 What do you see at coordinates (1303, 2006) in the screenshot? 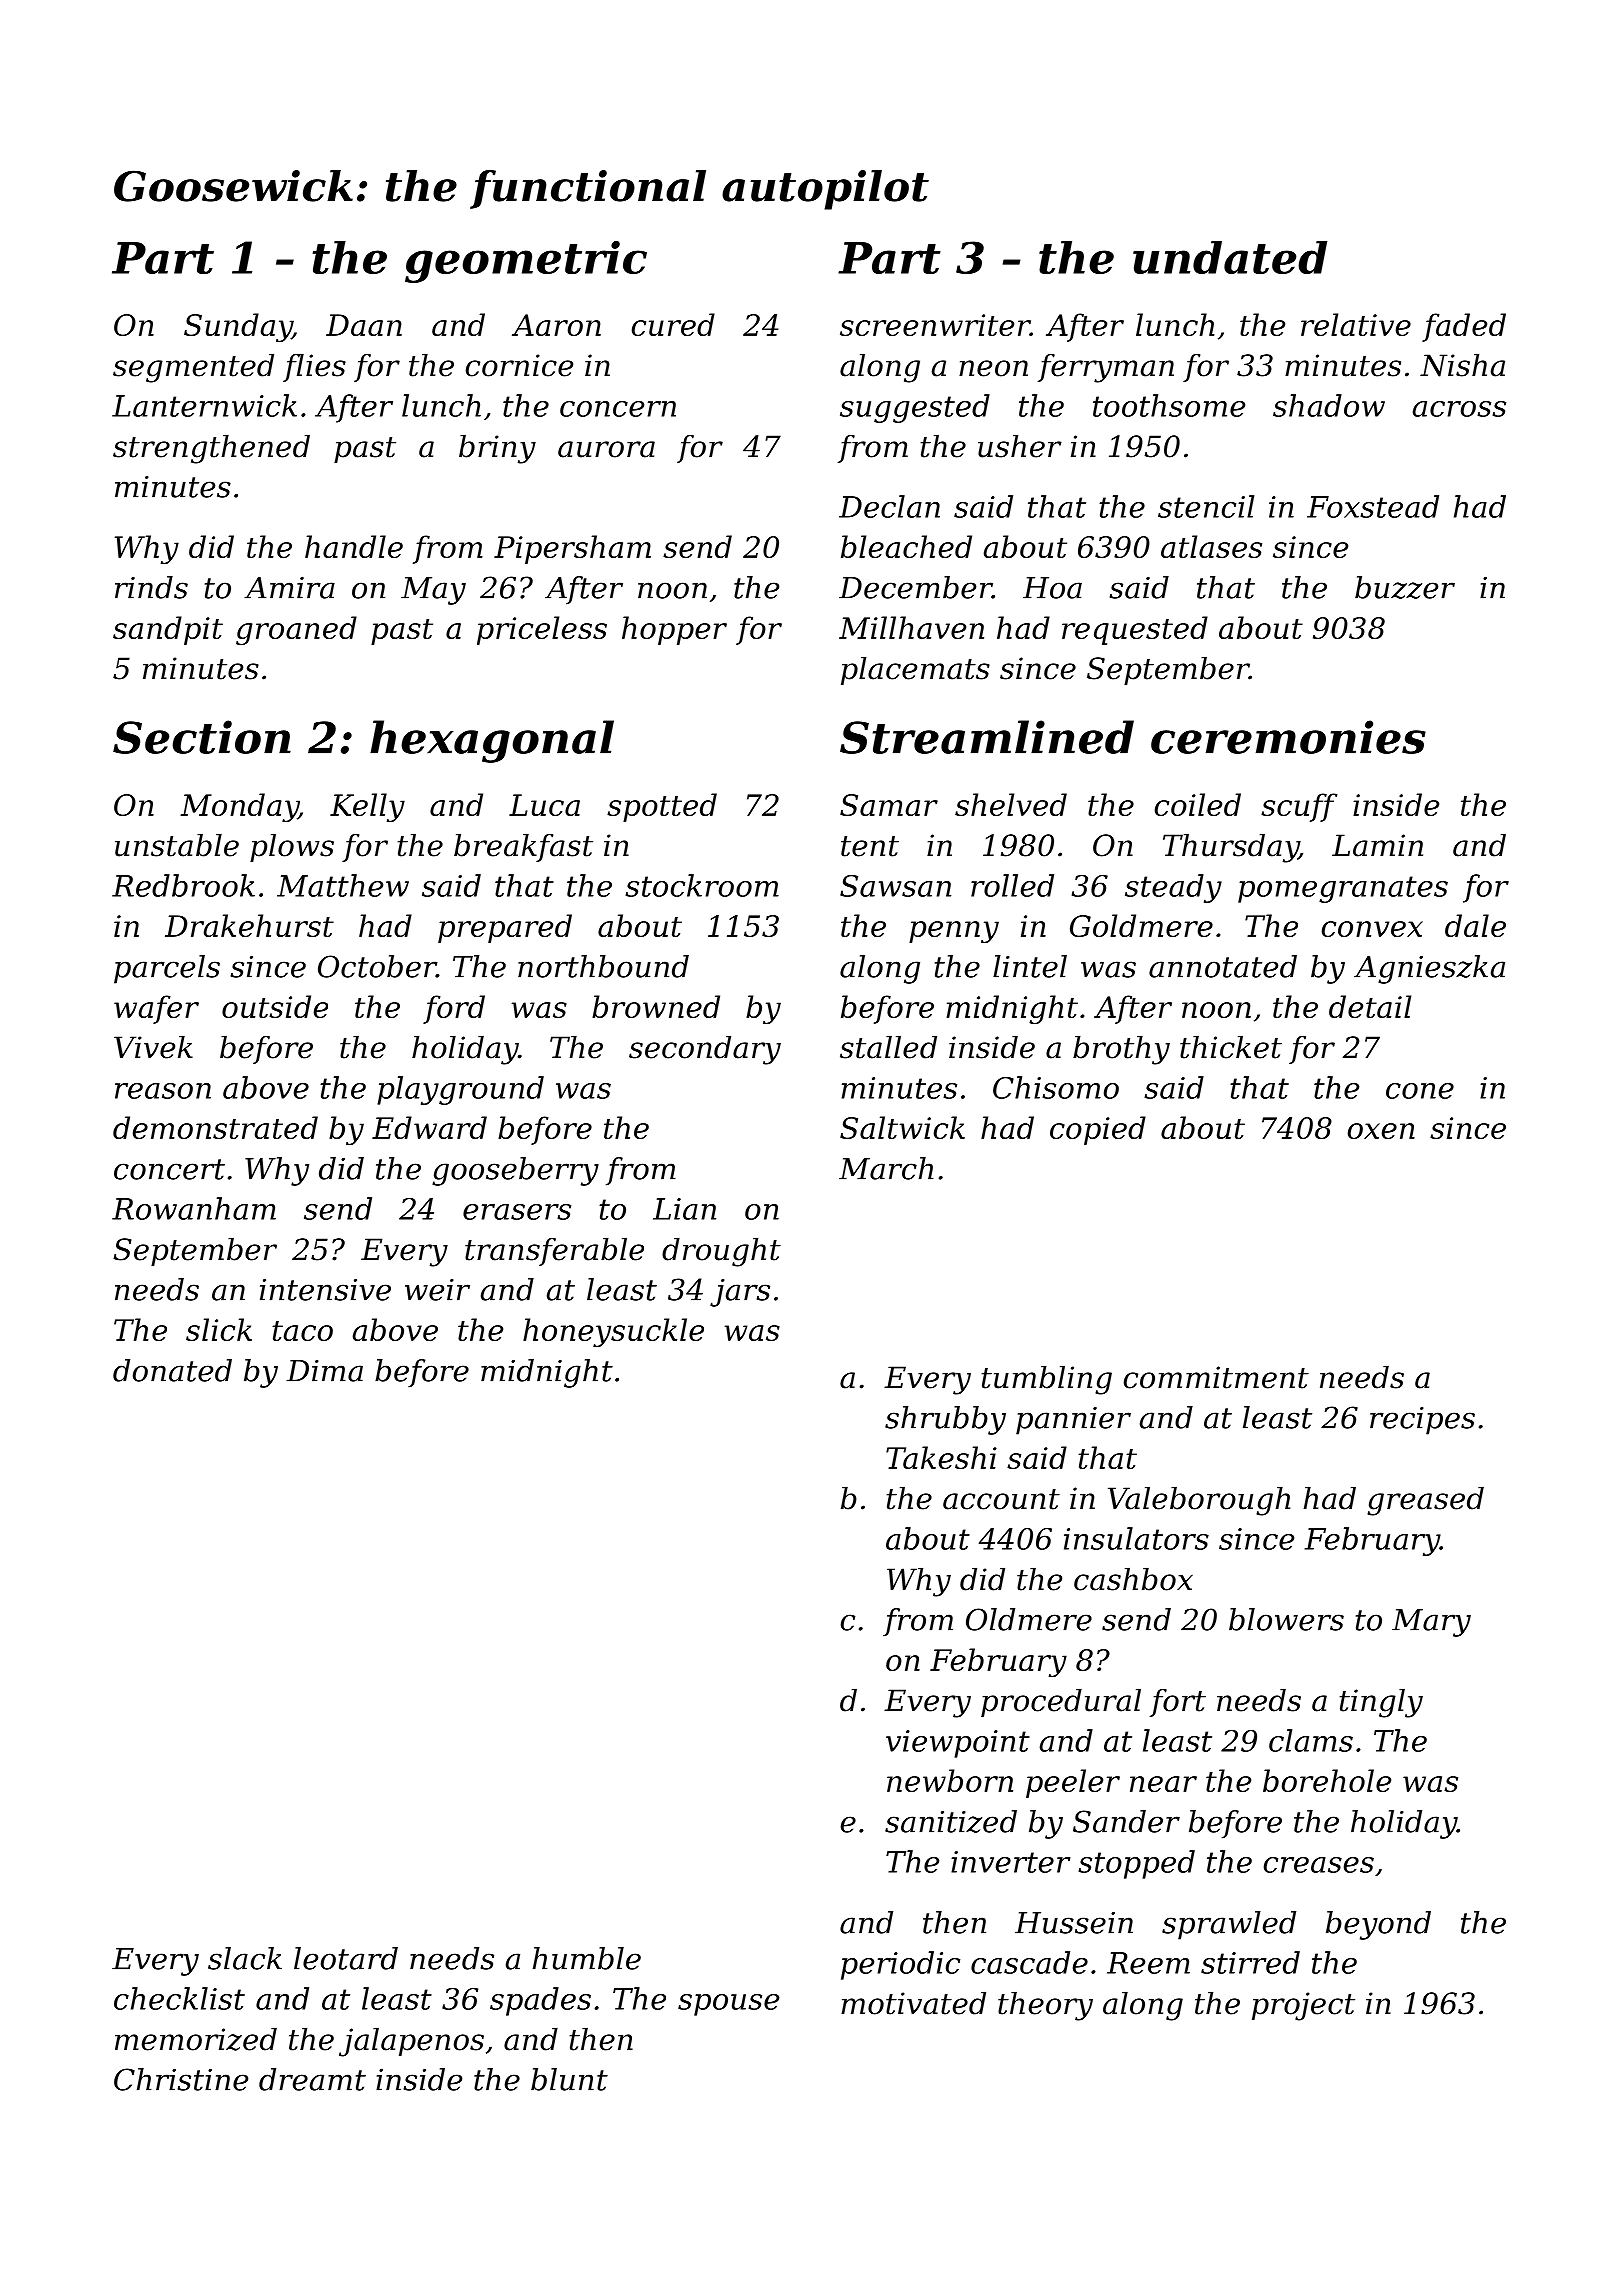
I see `project` at bounding box center [1303, 2006].
